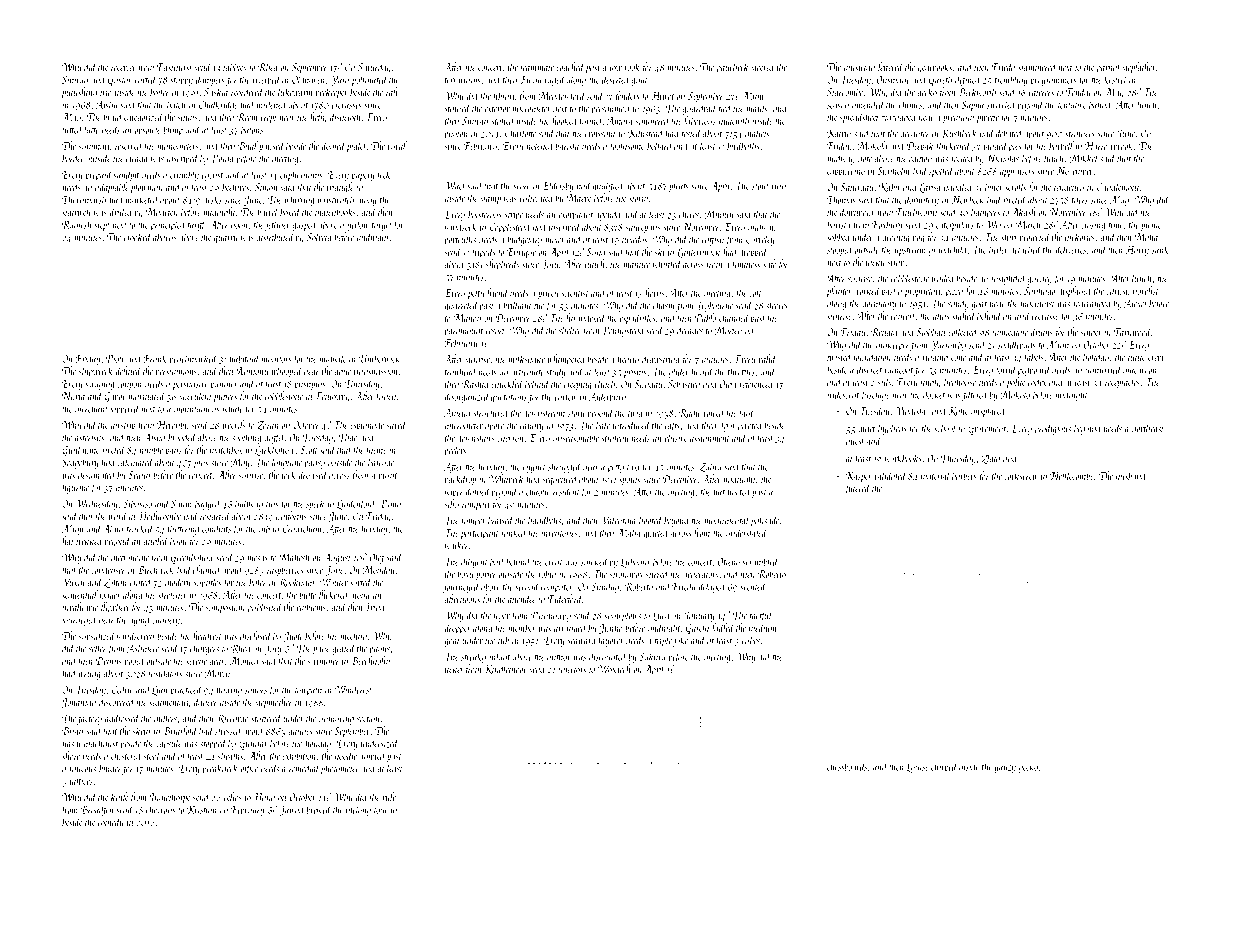 The image size is (1233, 952). Describe the element at coordinates (690, 330) in the screenshot. I see `decades` at that location.
